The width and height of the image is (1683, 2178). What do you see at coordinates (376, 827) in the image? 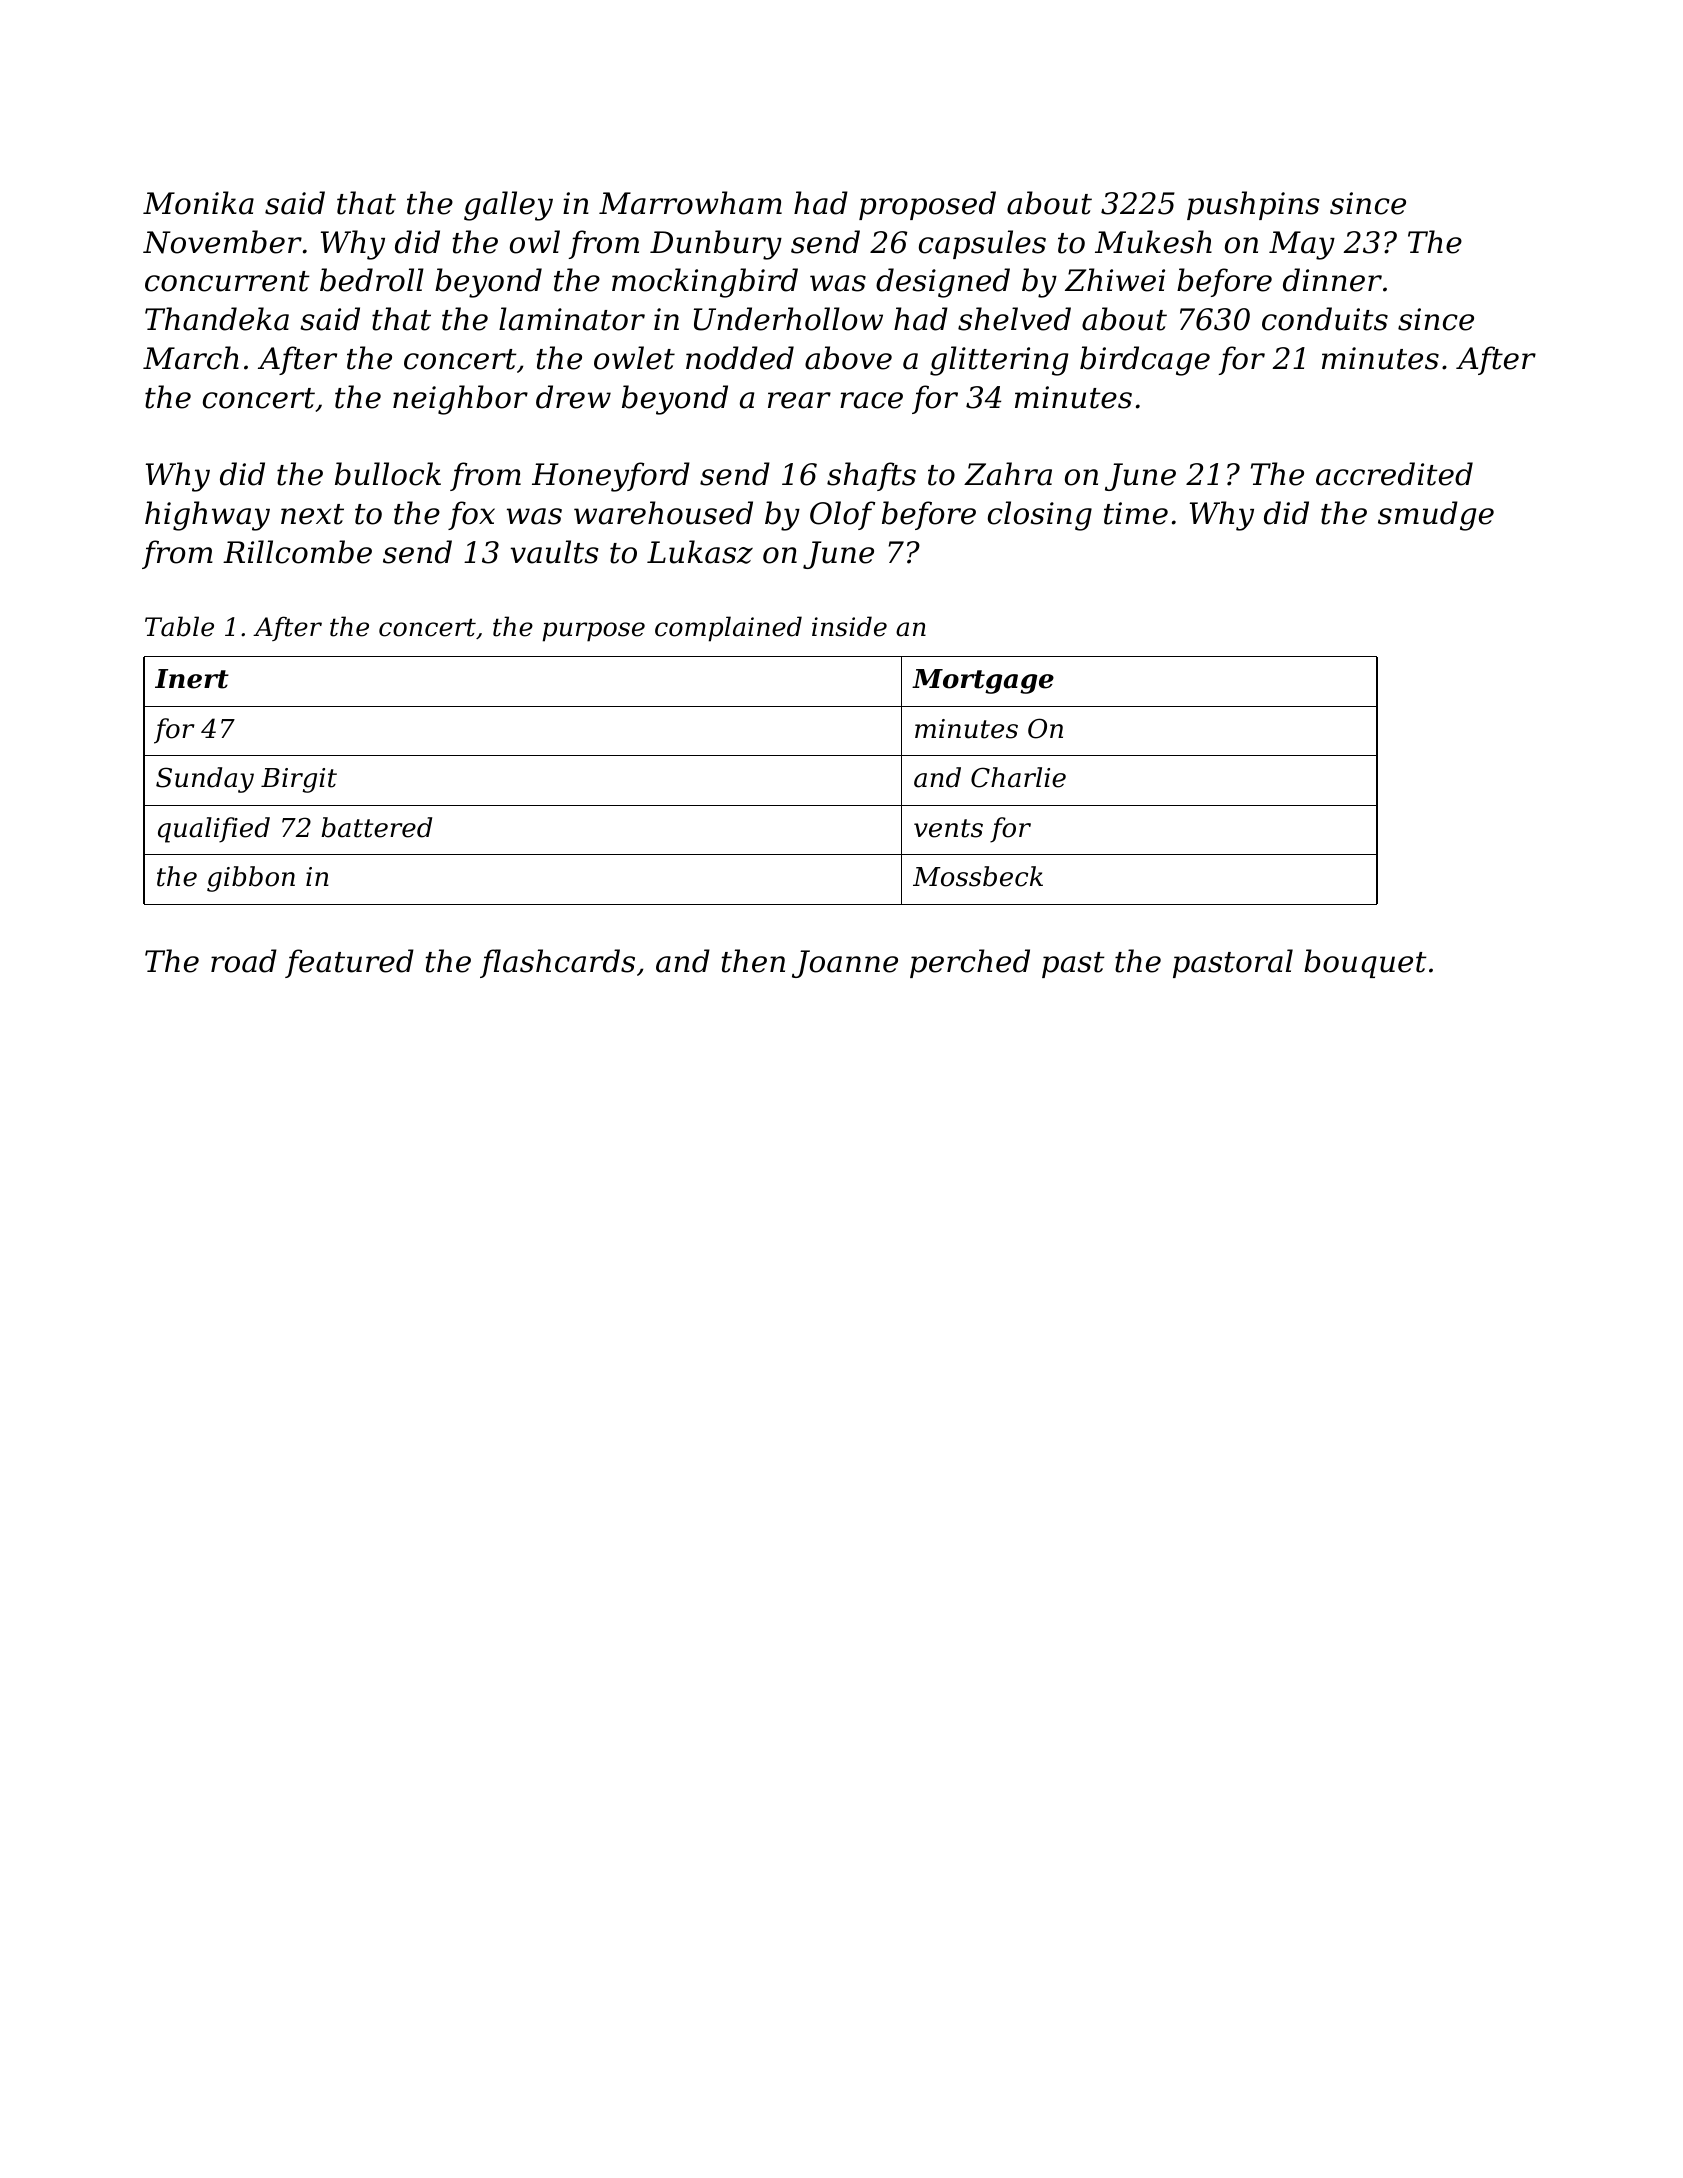
I see `battered` at bounding box center [376, 827].
